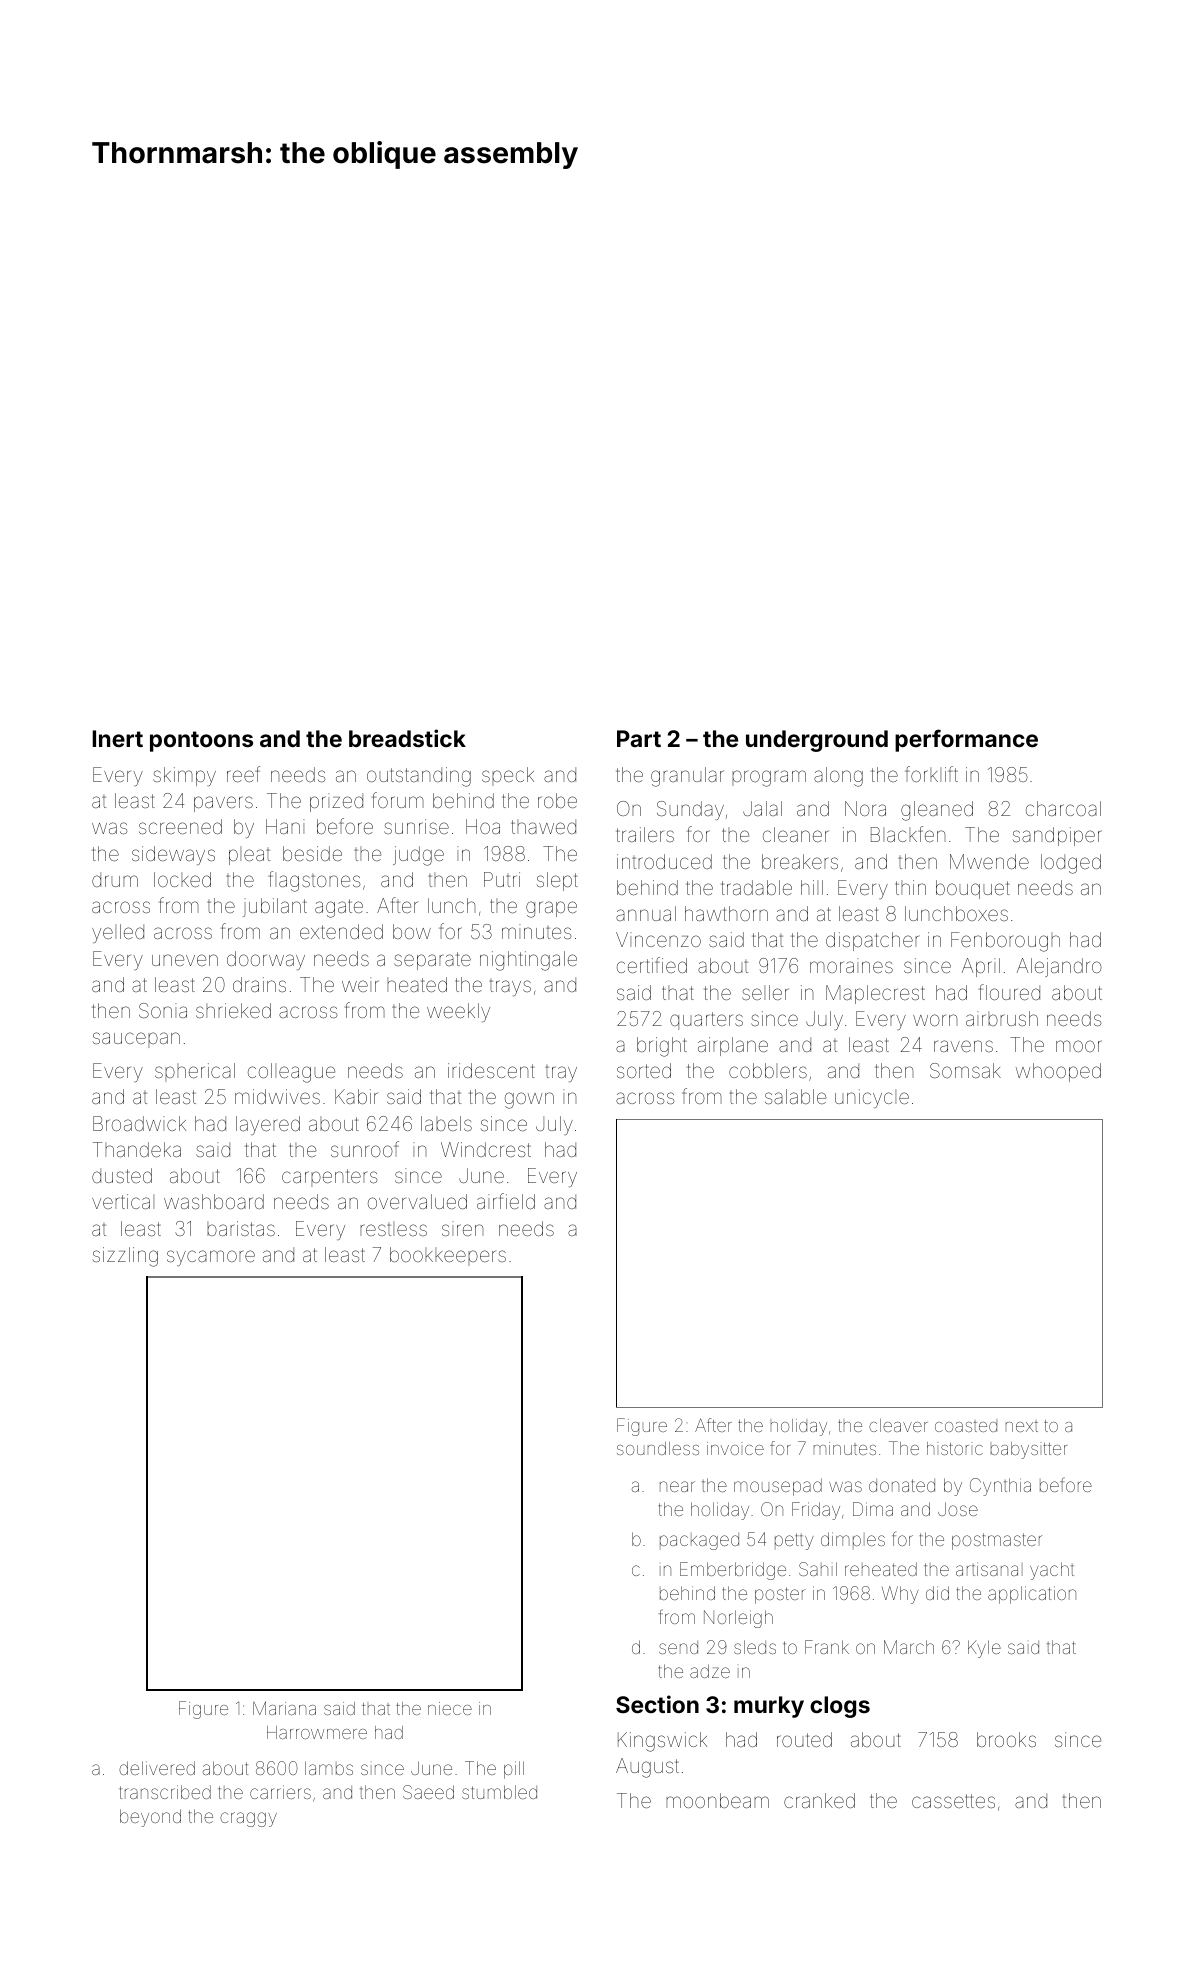 The height and width of the image is (1966, 1194). What do you see at coordinates (185, 960) in the image?
I see `uneven` at bounding box center [185, 960].
